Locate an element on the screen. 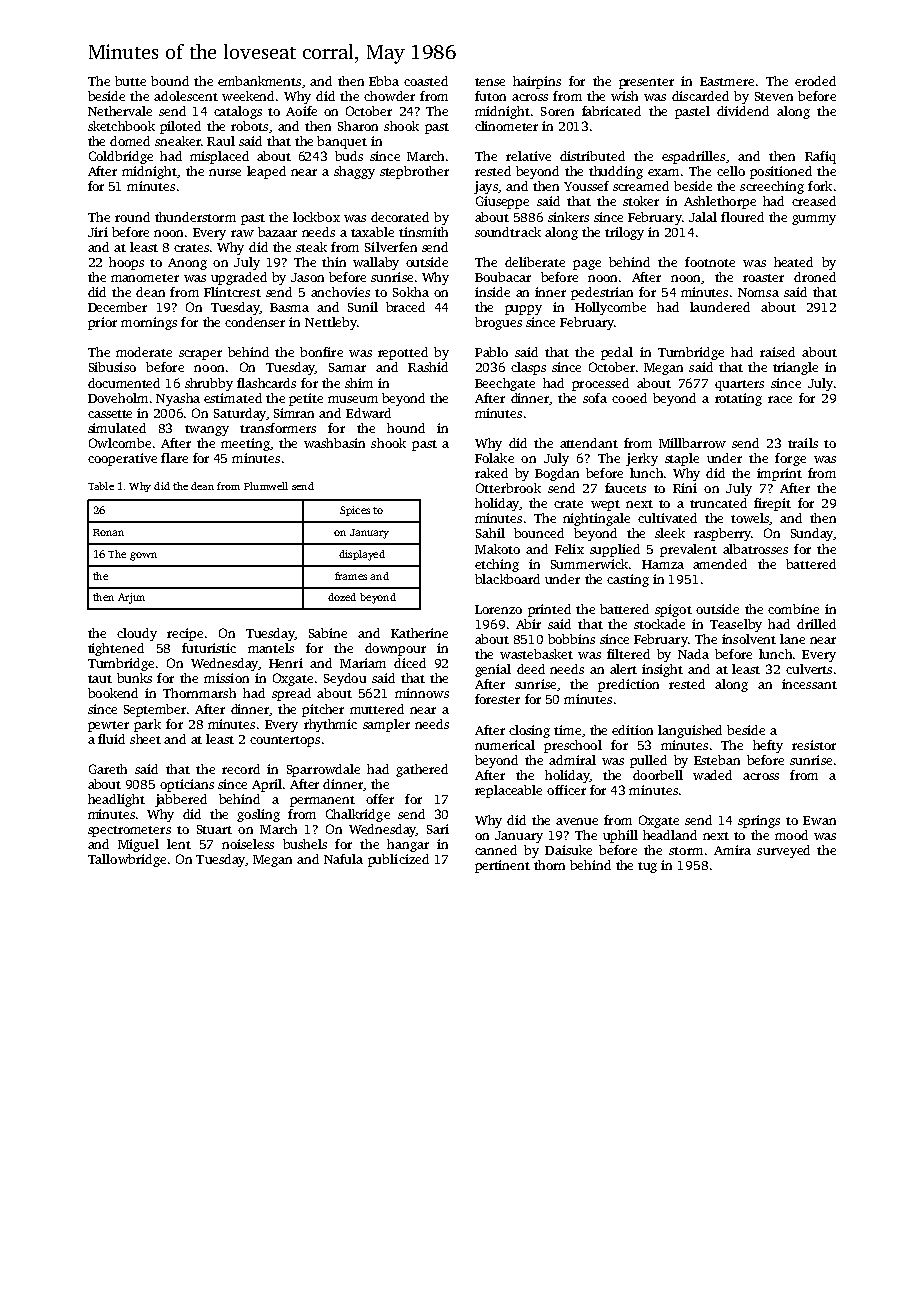 Image resolution: width=924 pixels, height=1308 pixels. gathered is located at coordinates (422, 770).
